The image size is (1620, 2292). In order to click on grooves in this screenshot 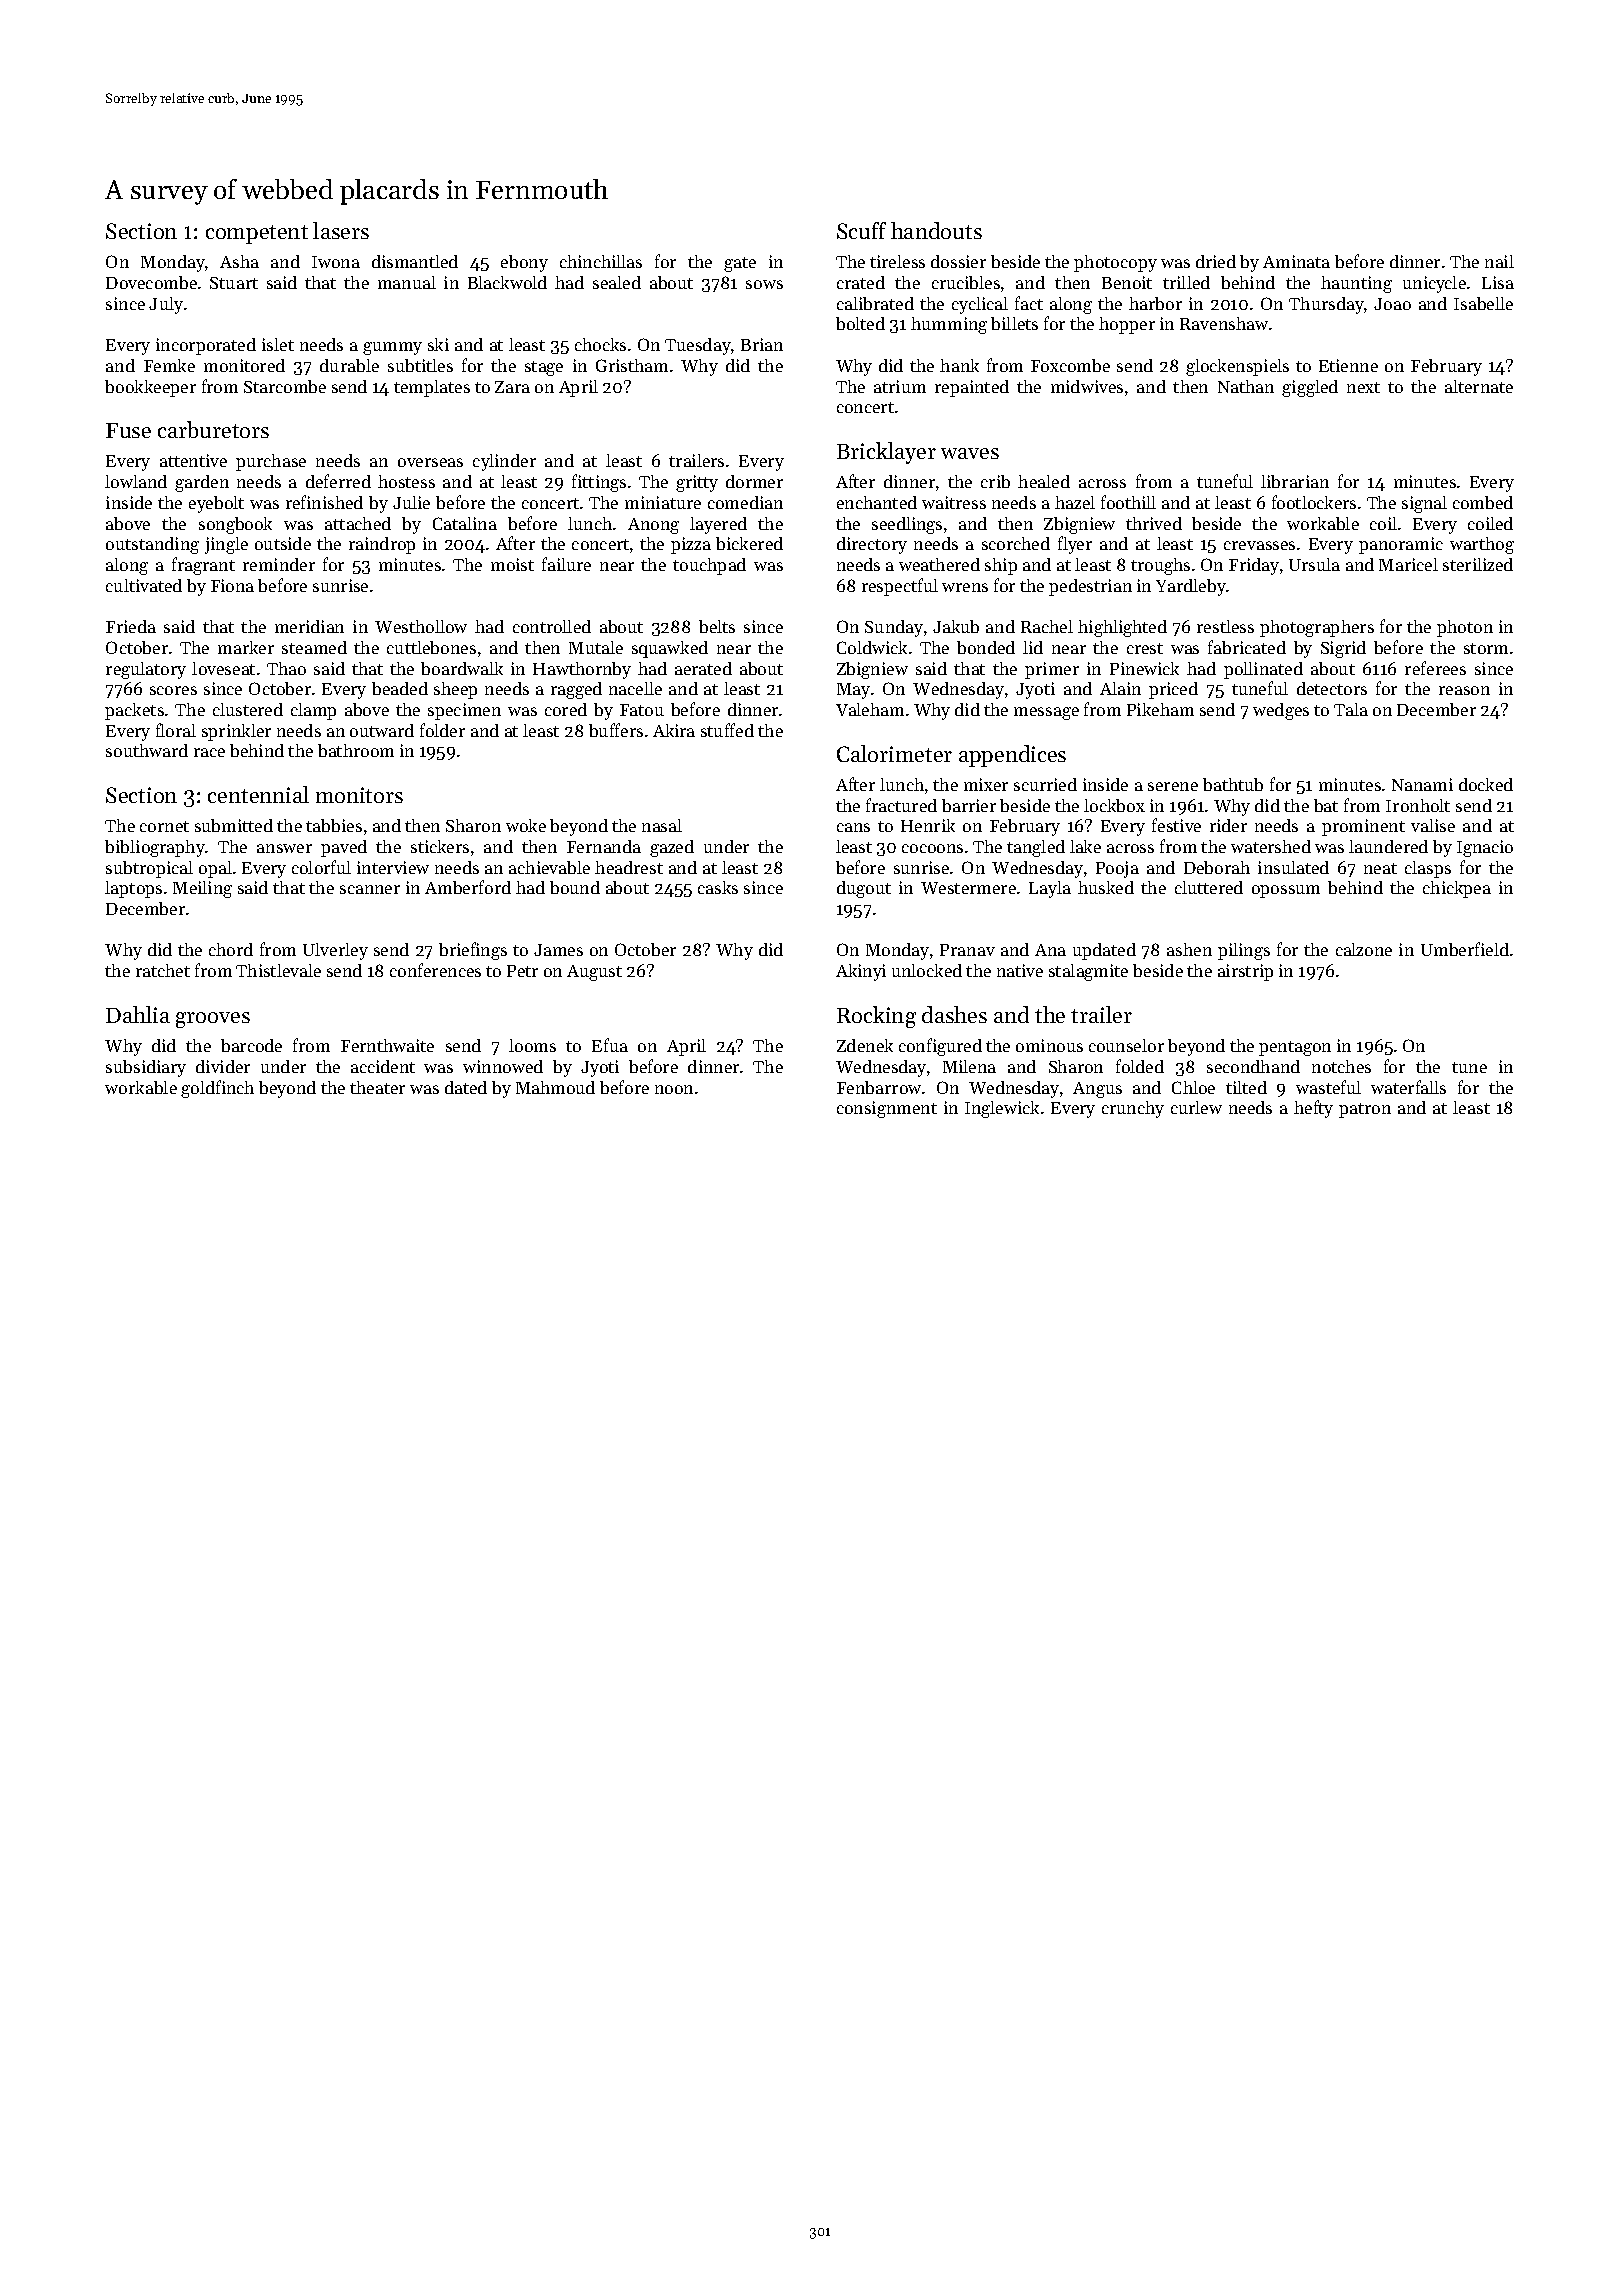, I will do `click(213, 1020)`.
